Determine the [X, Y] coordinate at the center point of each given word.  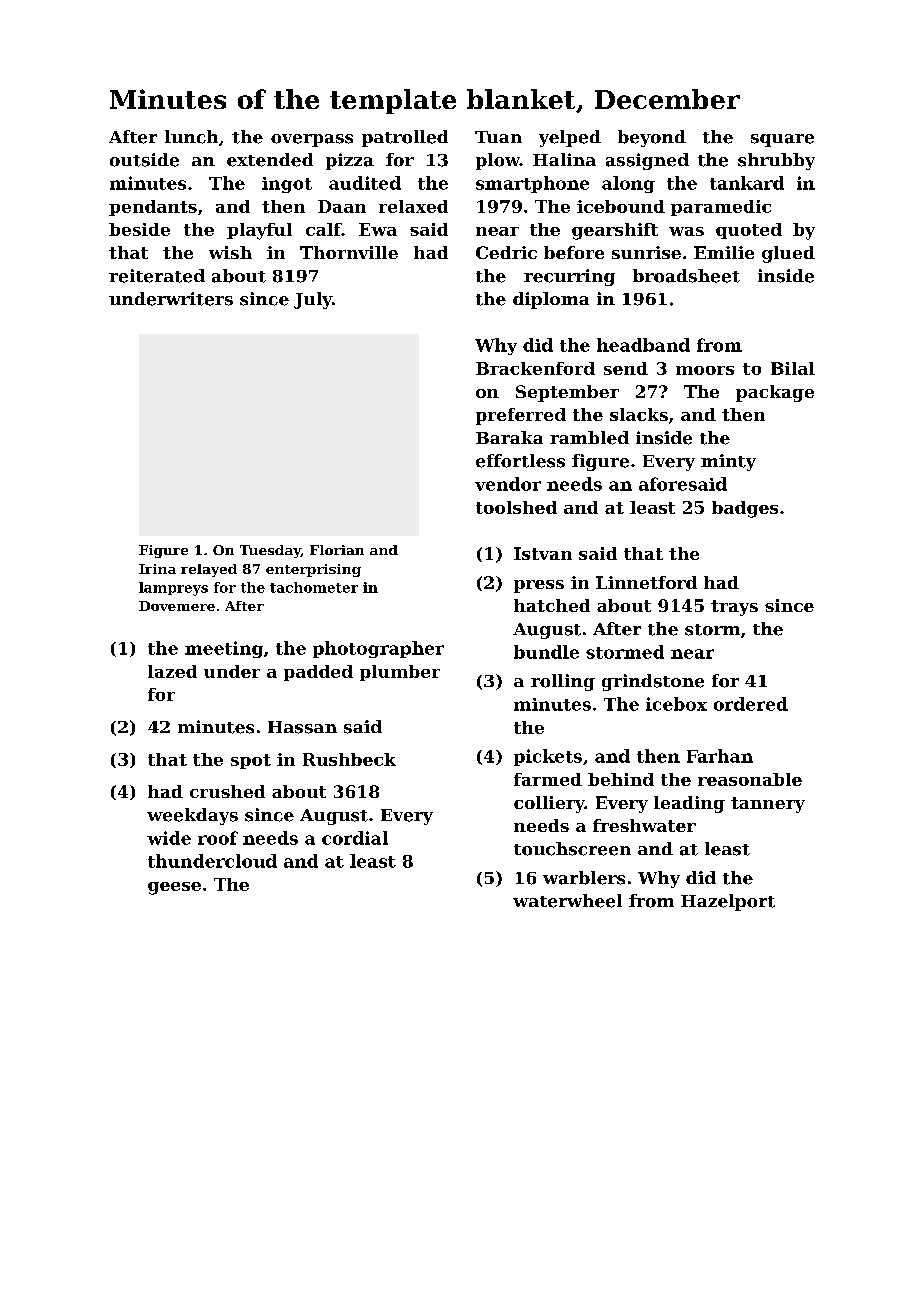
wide [169, 838]
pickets [548, 757]
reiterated [157, 276]
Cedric [506, 252]
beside [139, 229]
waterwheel [567, 901]
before [574, 252]
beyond [652, 138]
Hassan [302, 727]
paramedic [721, 208]
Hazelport [728, 902]
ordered [751, 704]
